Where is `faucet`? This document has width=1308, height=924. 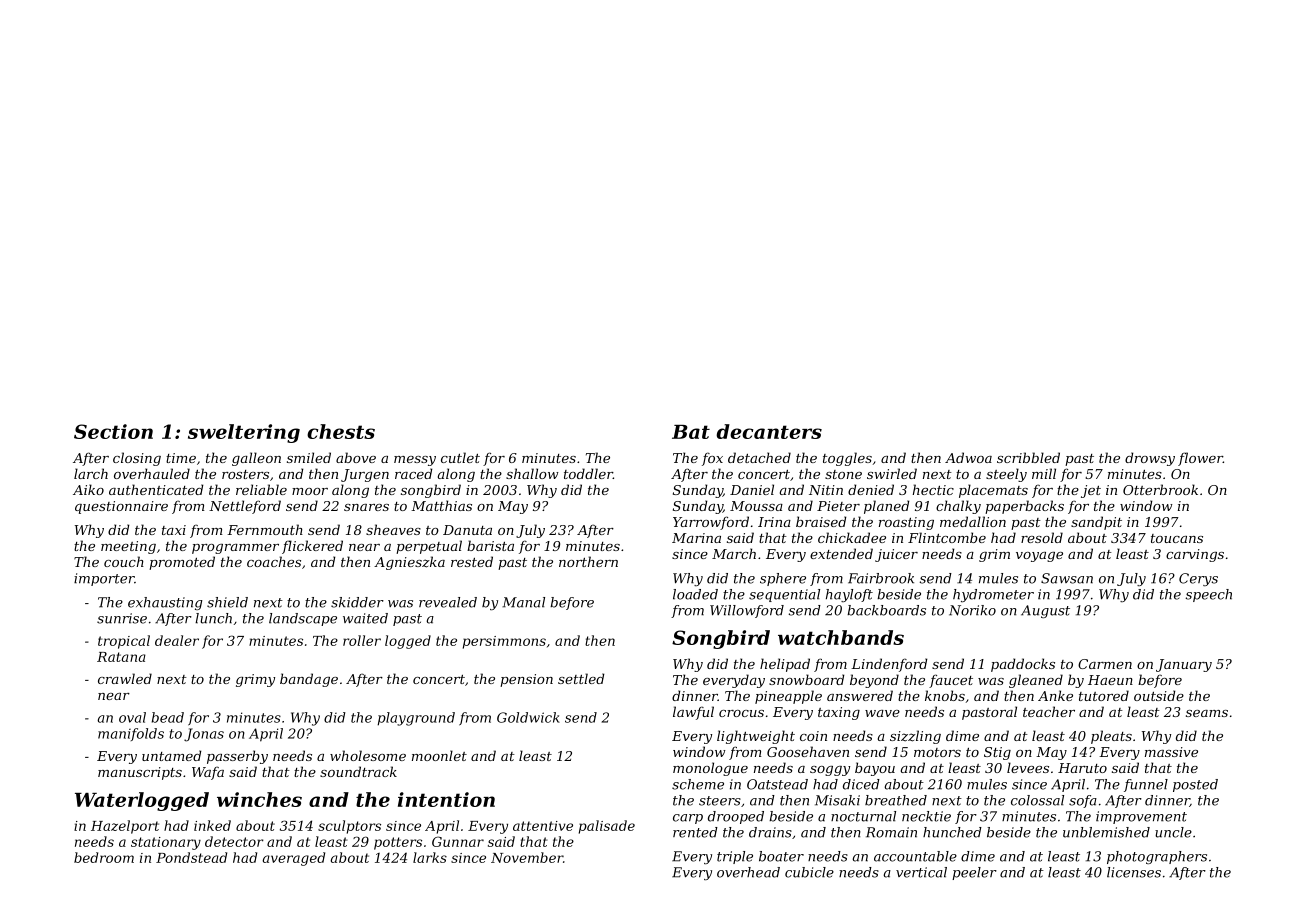
faucet is located at coordinates (951, 681).
